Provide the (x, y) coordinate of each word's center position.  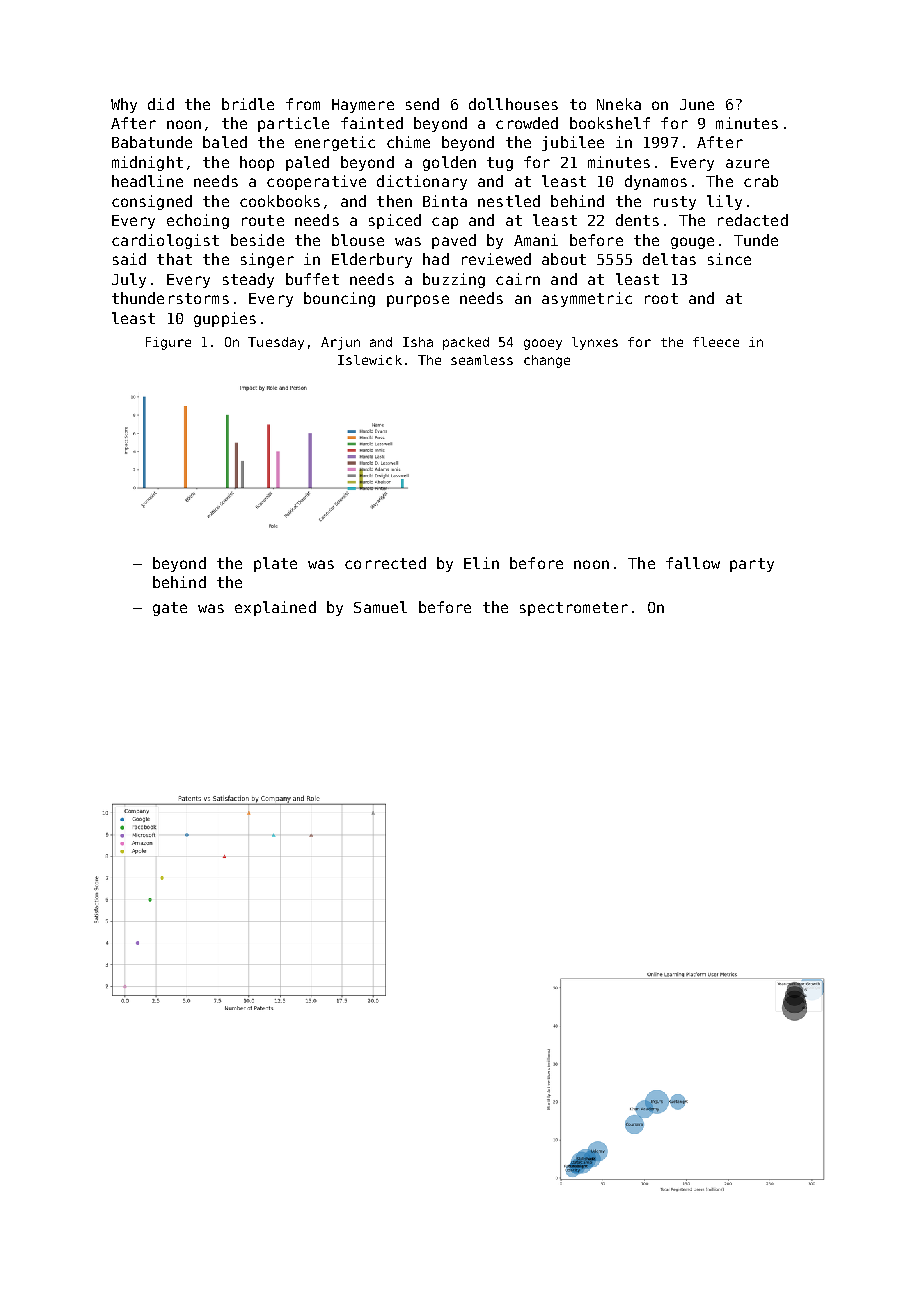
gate (170, 609)
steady (248, 280)
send (422, 104)
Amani (536, 240)
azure (747, 163)
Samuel (380, 607)
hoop (257, 163)
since (729, 259)
